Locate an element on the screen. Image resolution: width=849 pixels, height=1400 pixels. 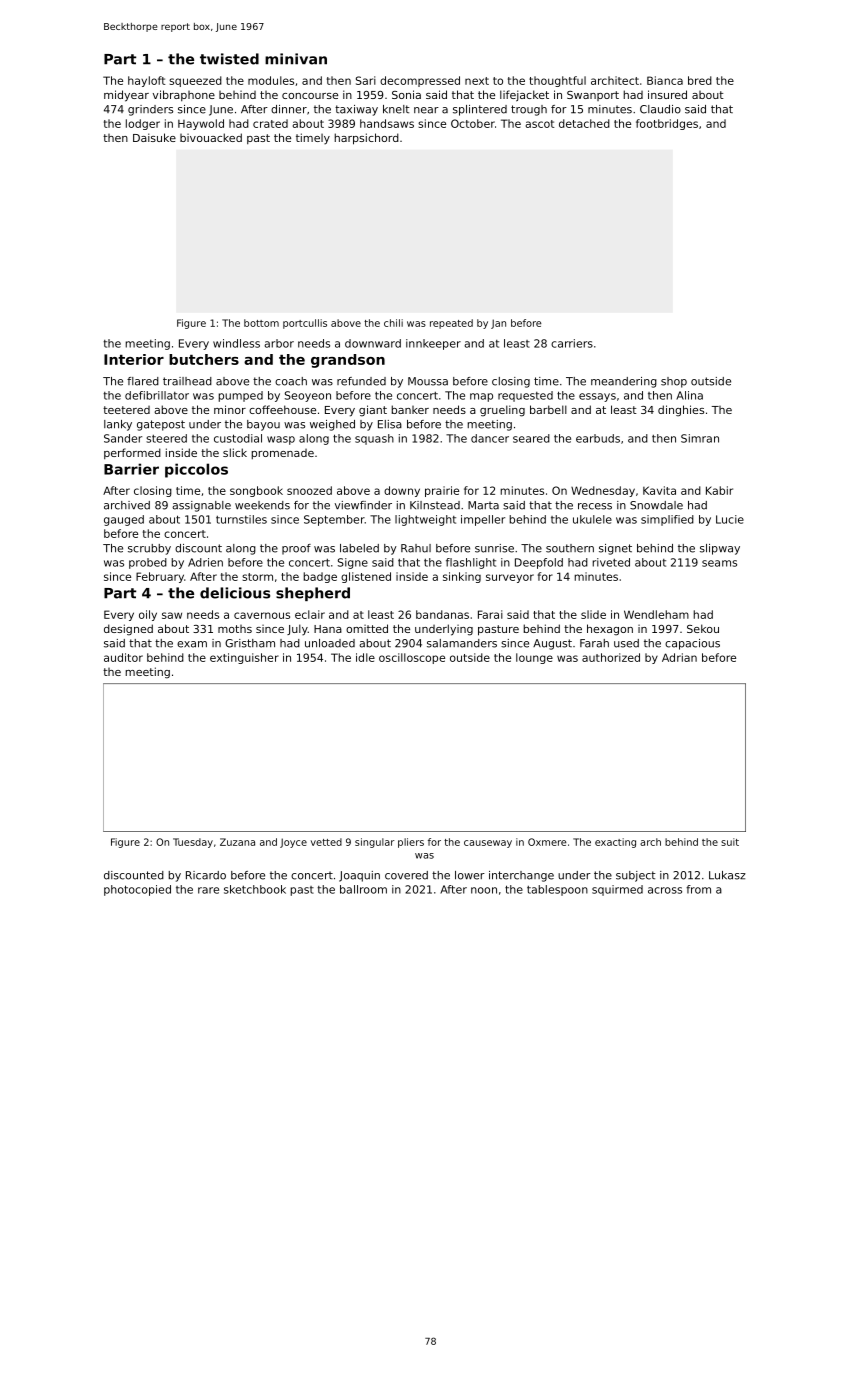
Tuesday is located at coordinates (193, 843).
